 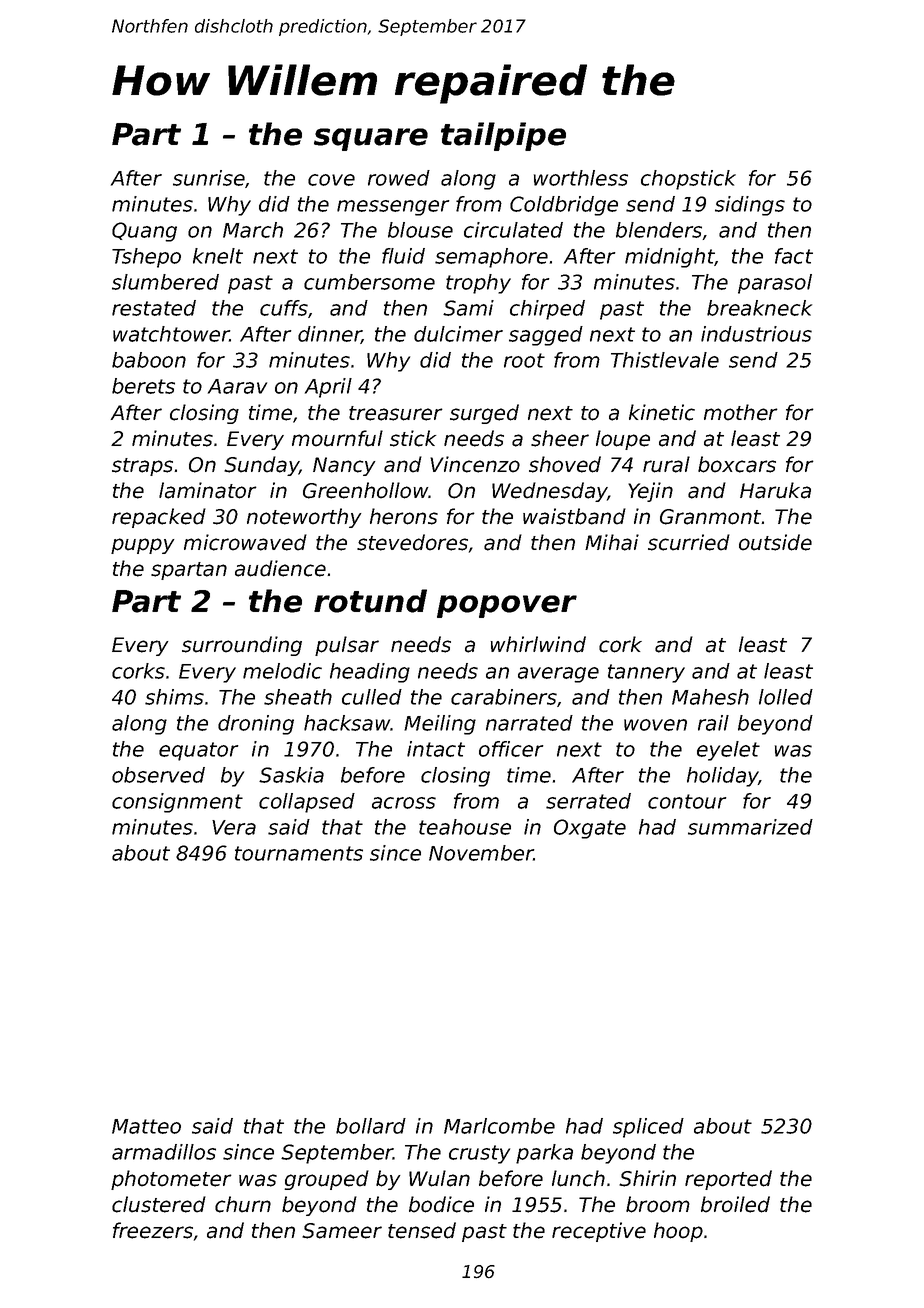 I want to click on freezers, so click(x=153, y=1230).
